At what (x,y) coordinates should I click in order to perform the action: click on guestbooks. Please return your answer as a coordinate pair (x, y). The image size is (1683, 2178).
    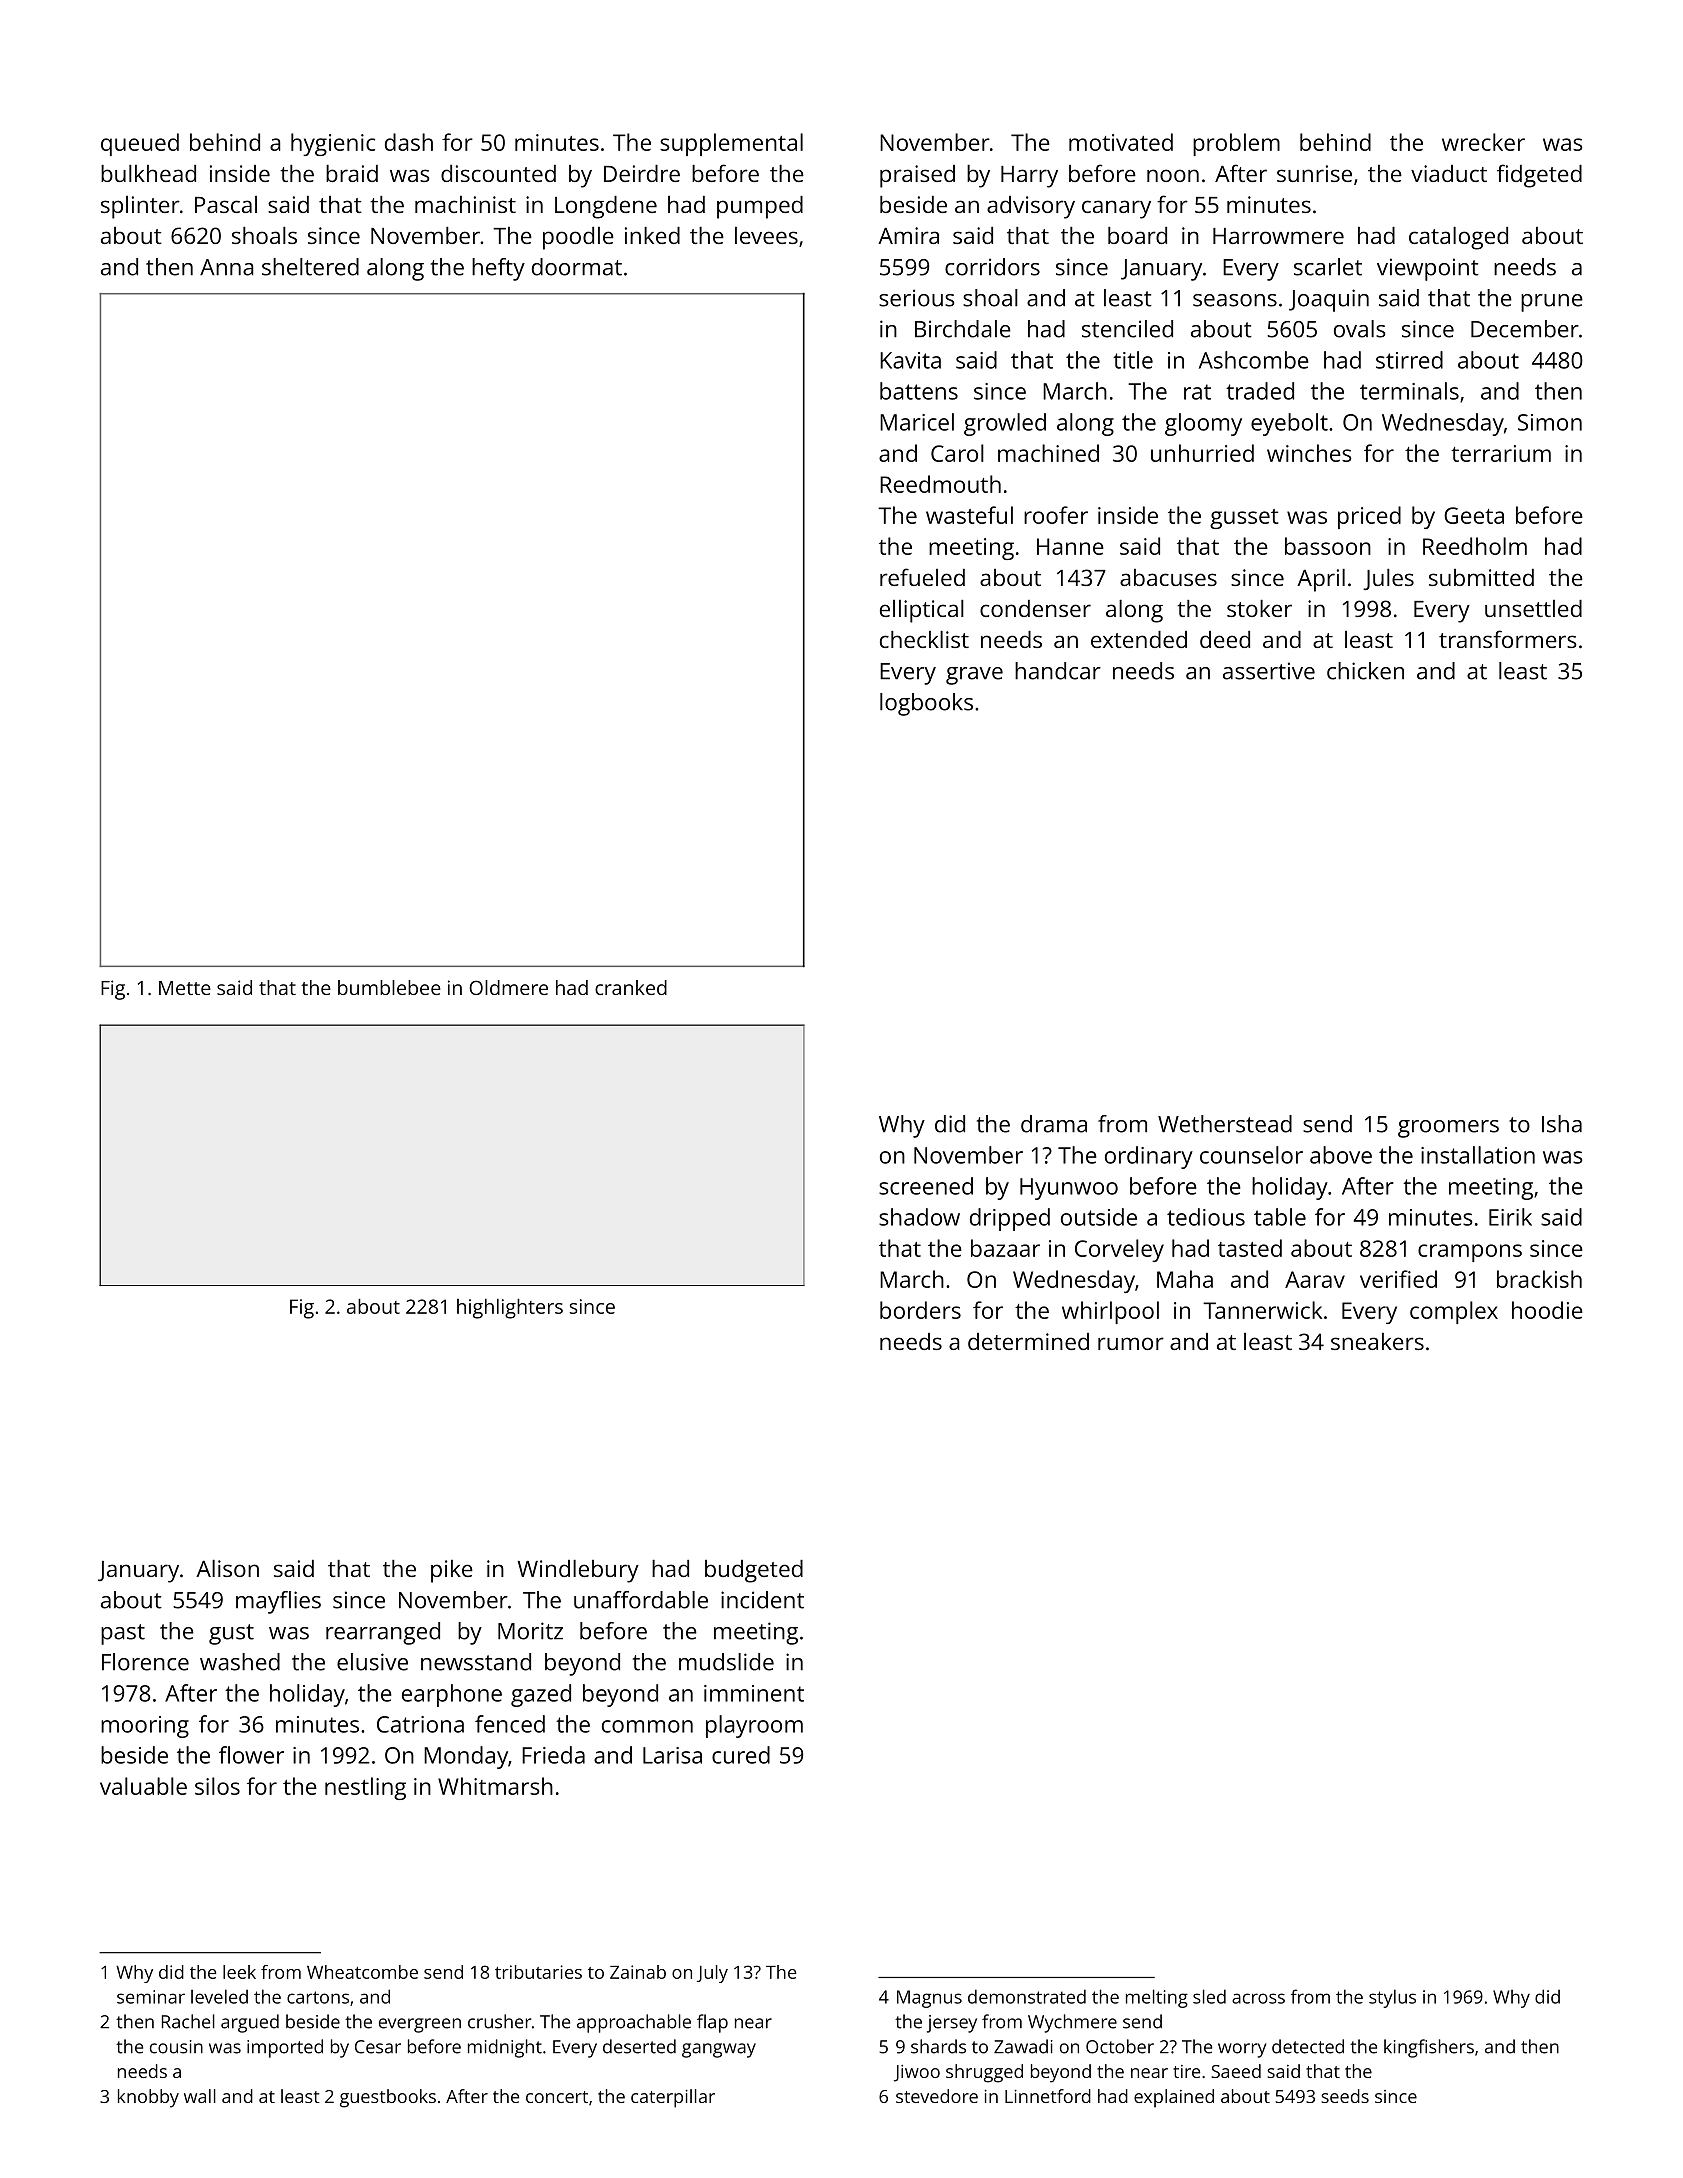
    Looking at the image, I should click on (388, 2098).
